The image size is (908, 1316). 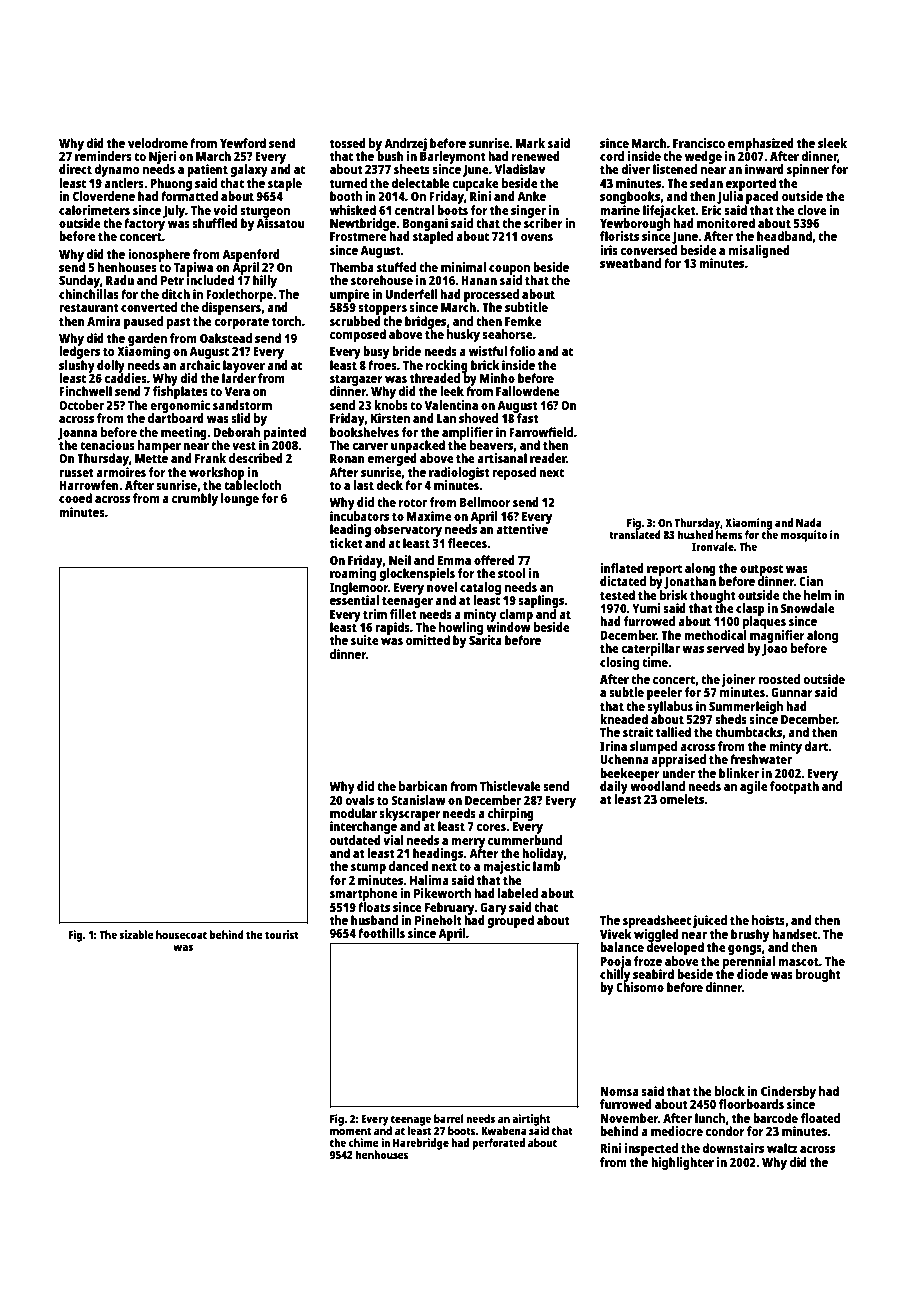 I want to click on kneaded, so click(x=624, y=719).
